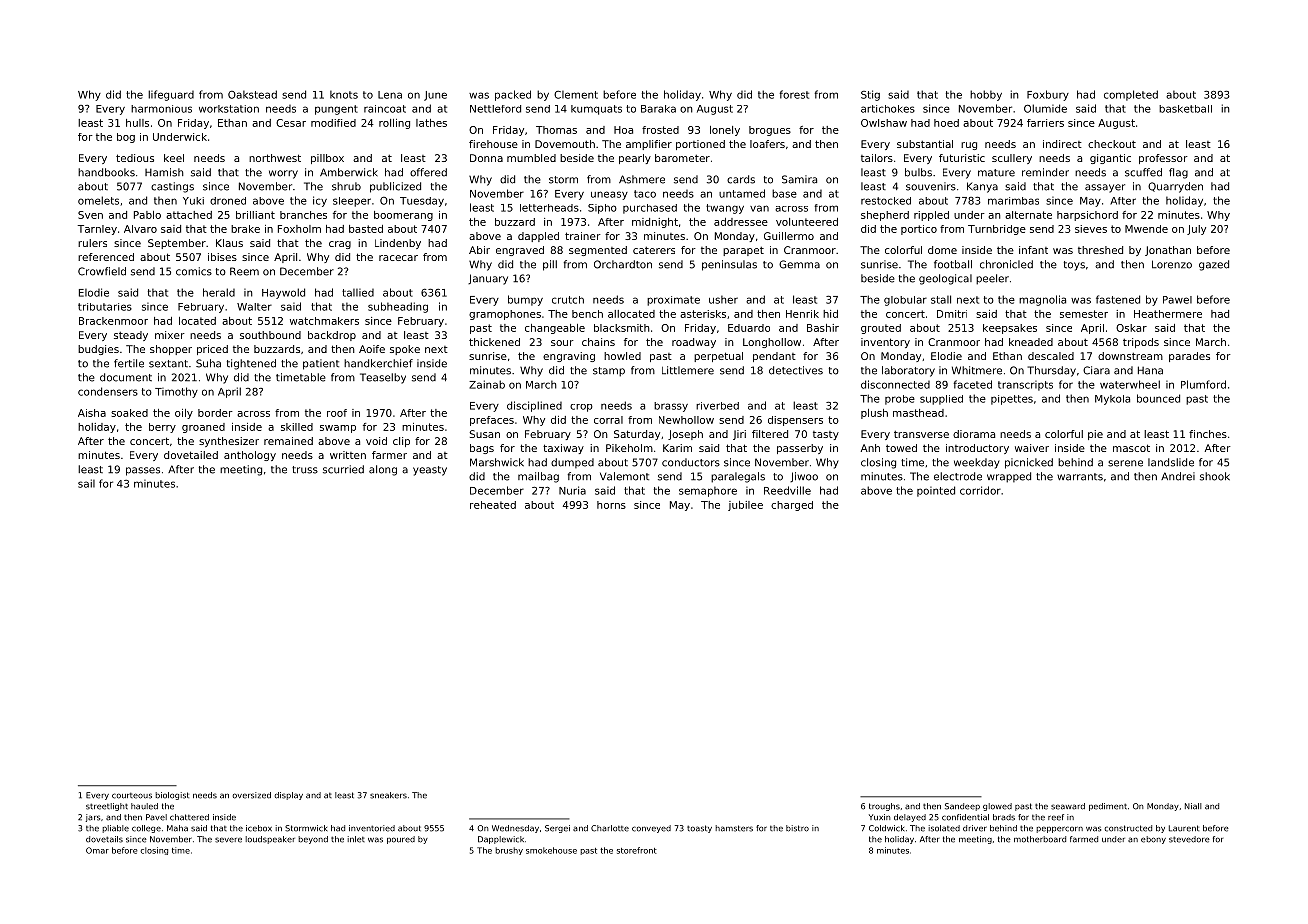  What do you see at coordinates (986, 95) in the document?
I see `hobby` at bounding box center [986, 95].
